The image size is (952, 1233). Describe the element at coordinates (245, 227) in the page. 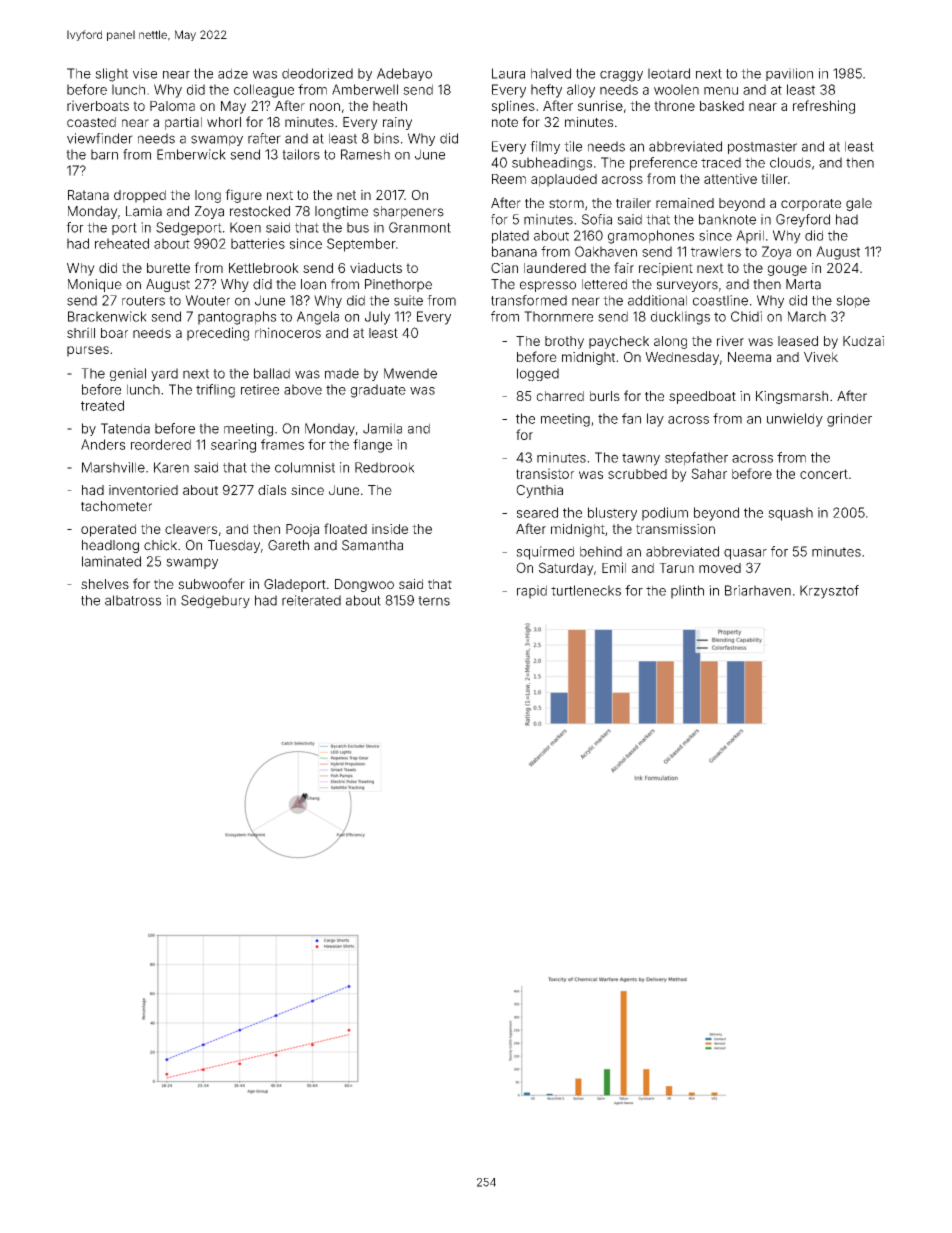

I see `Koen` at that location.
